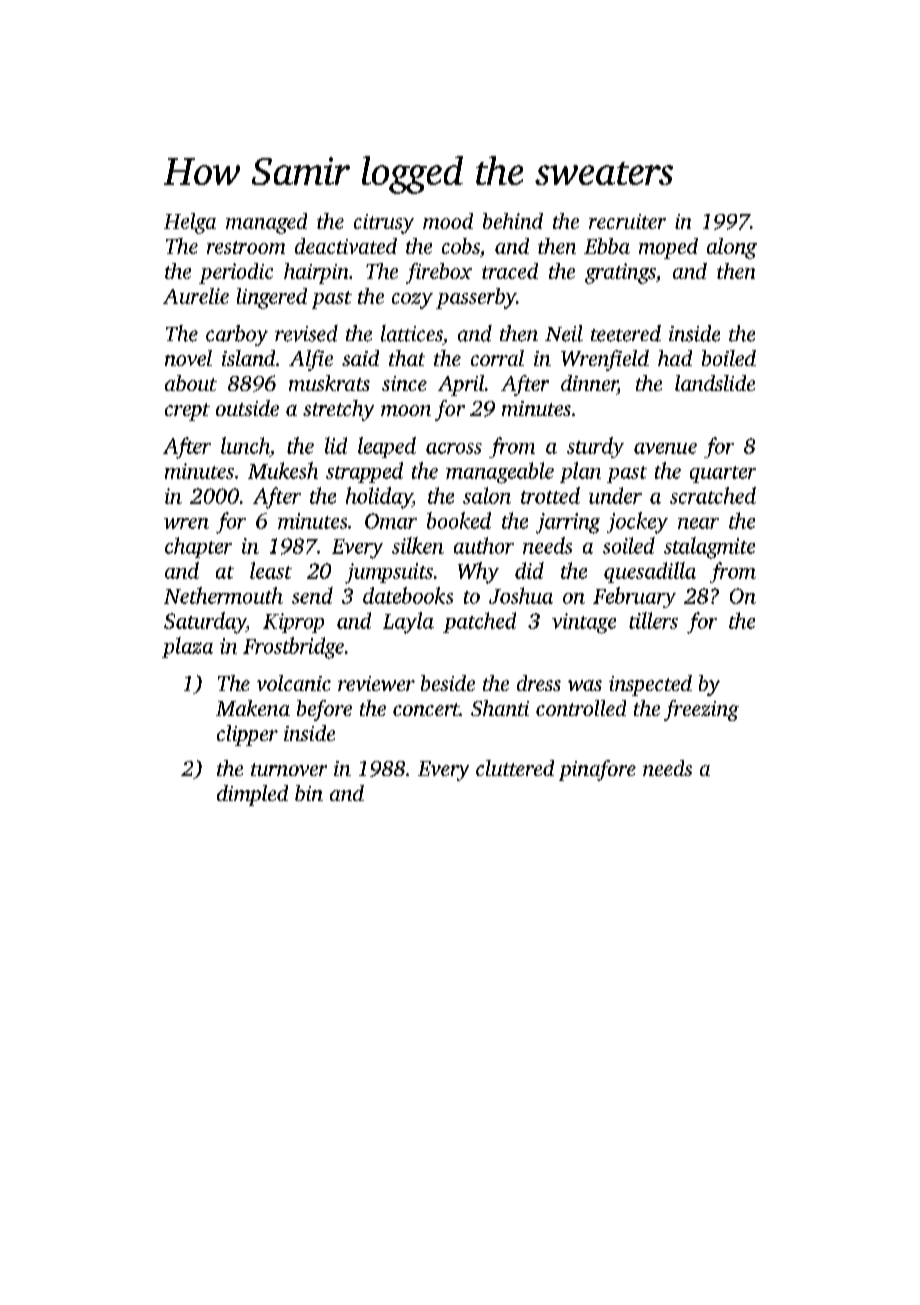  What do you see at coordinates (675, 358) in the page?
I see `had` at bounding box center [675, 358].
